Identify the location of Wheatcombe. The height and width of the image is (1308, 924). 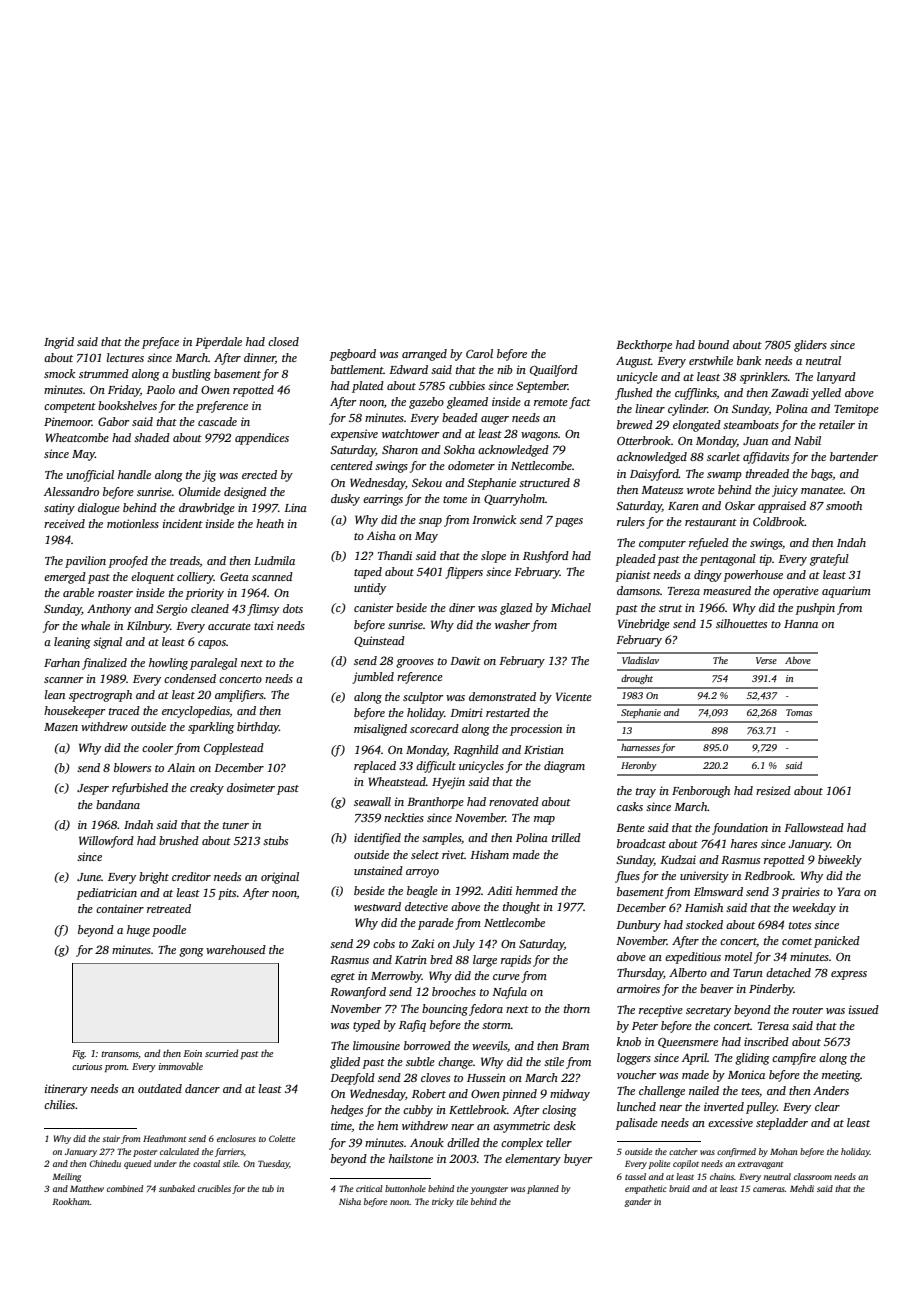
(77, 437).
